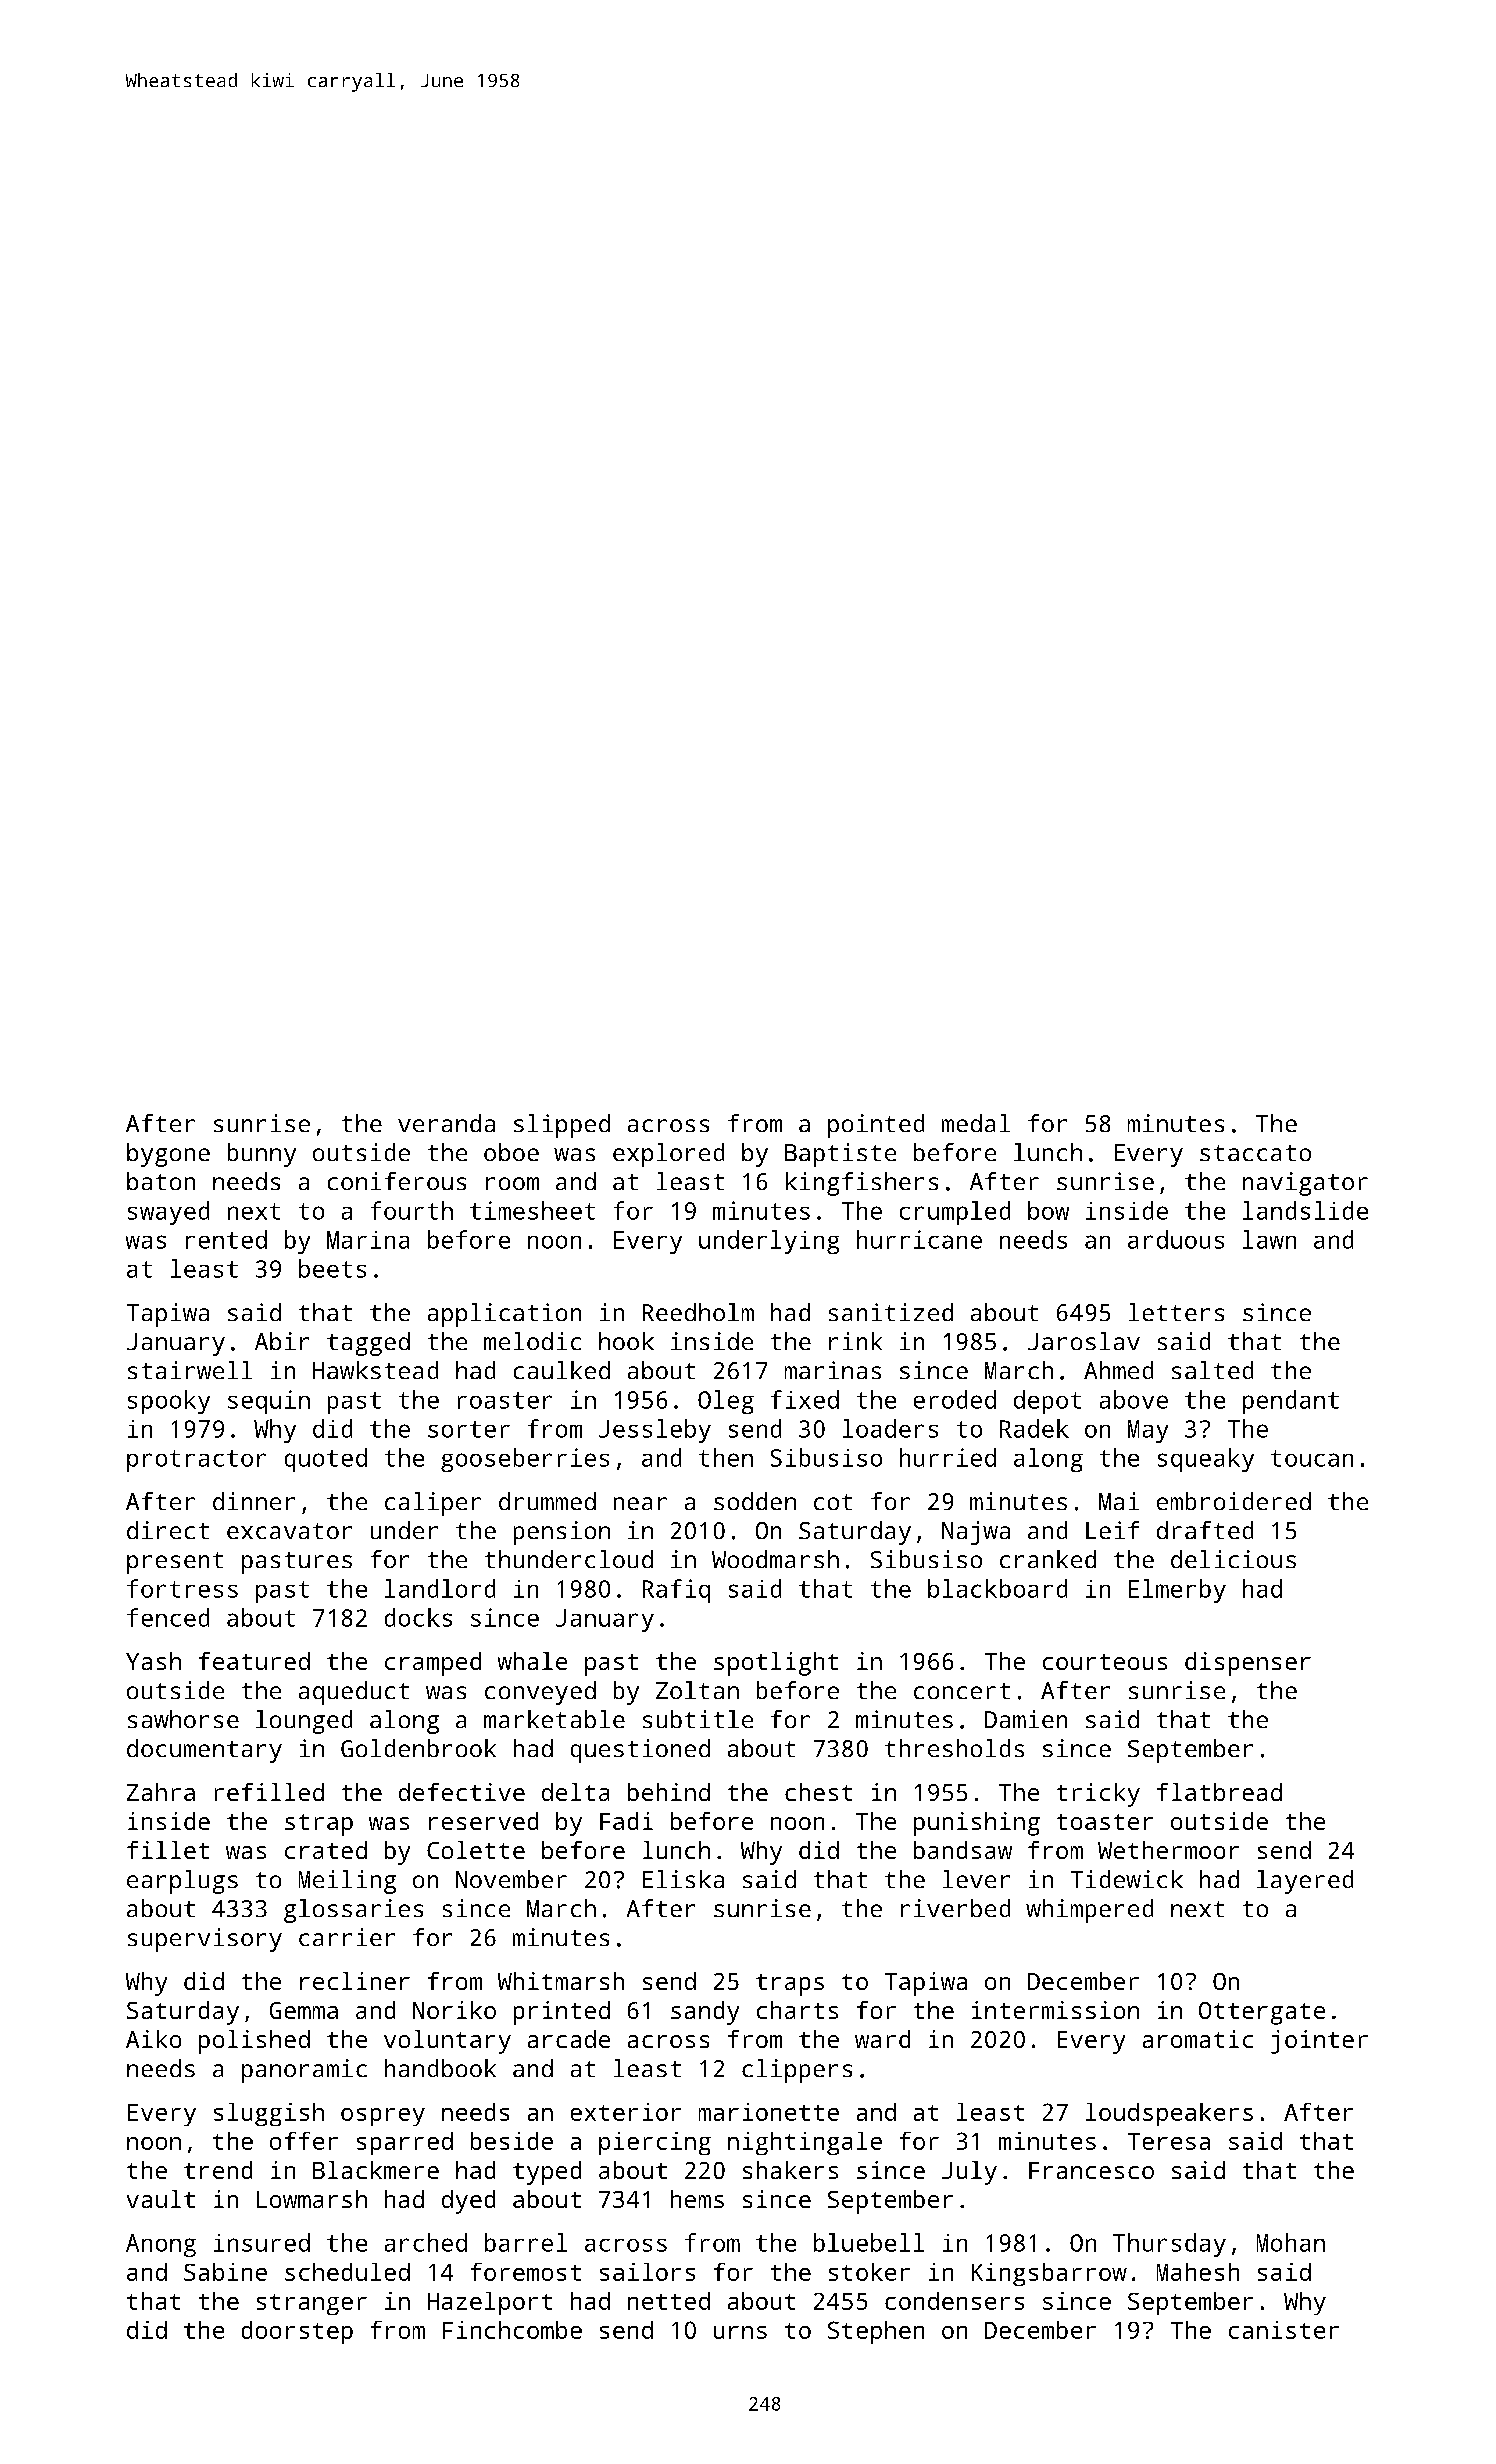 The image size is (1496, 2464). What do you see at coordinates (976, 1123) in the document?
I see `medal` at bounding box center [976, 1123].
